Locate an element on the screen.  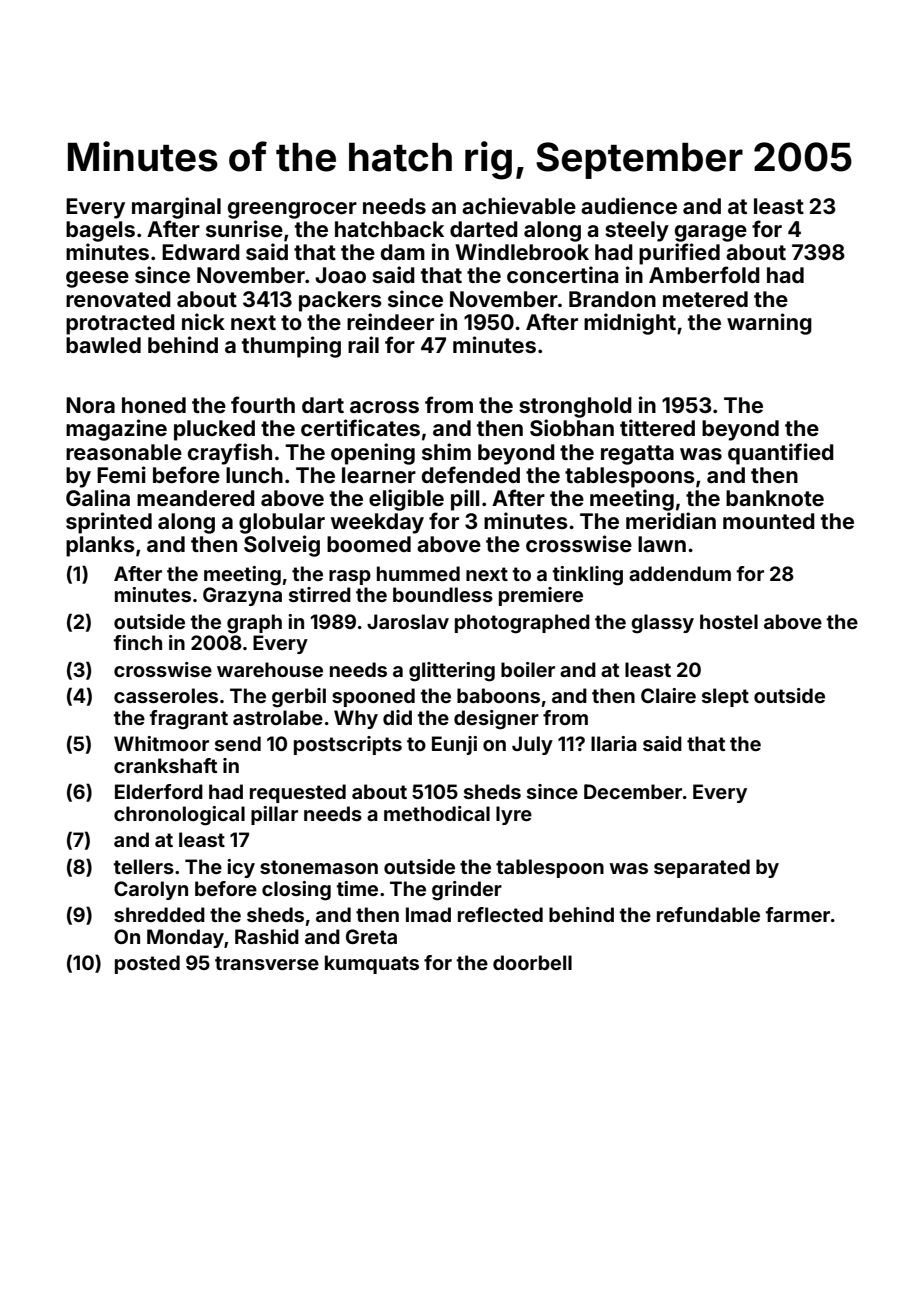
tittered is located at coordinates (657, 427).
